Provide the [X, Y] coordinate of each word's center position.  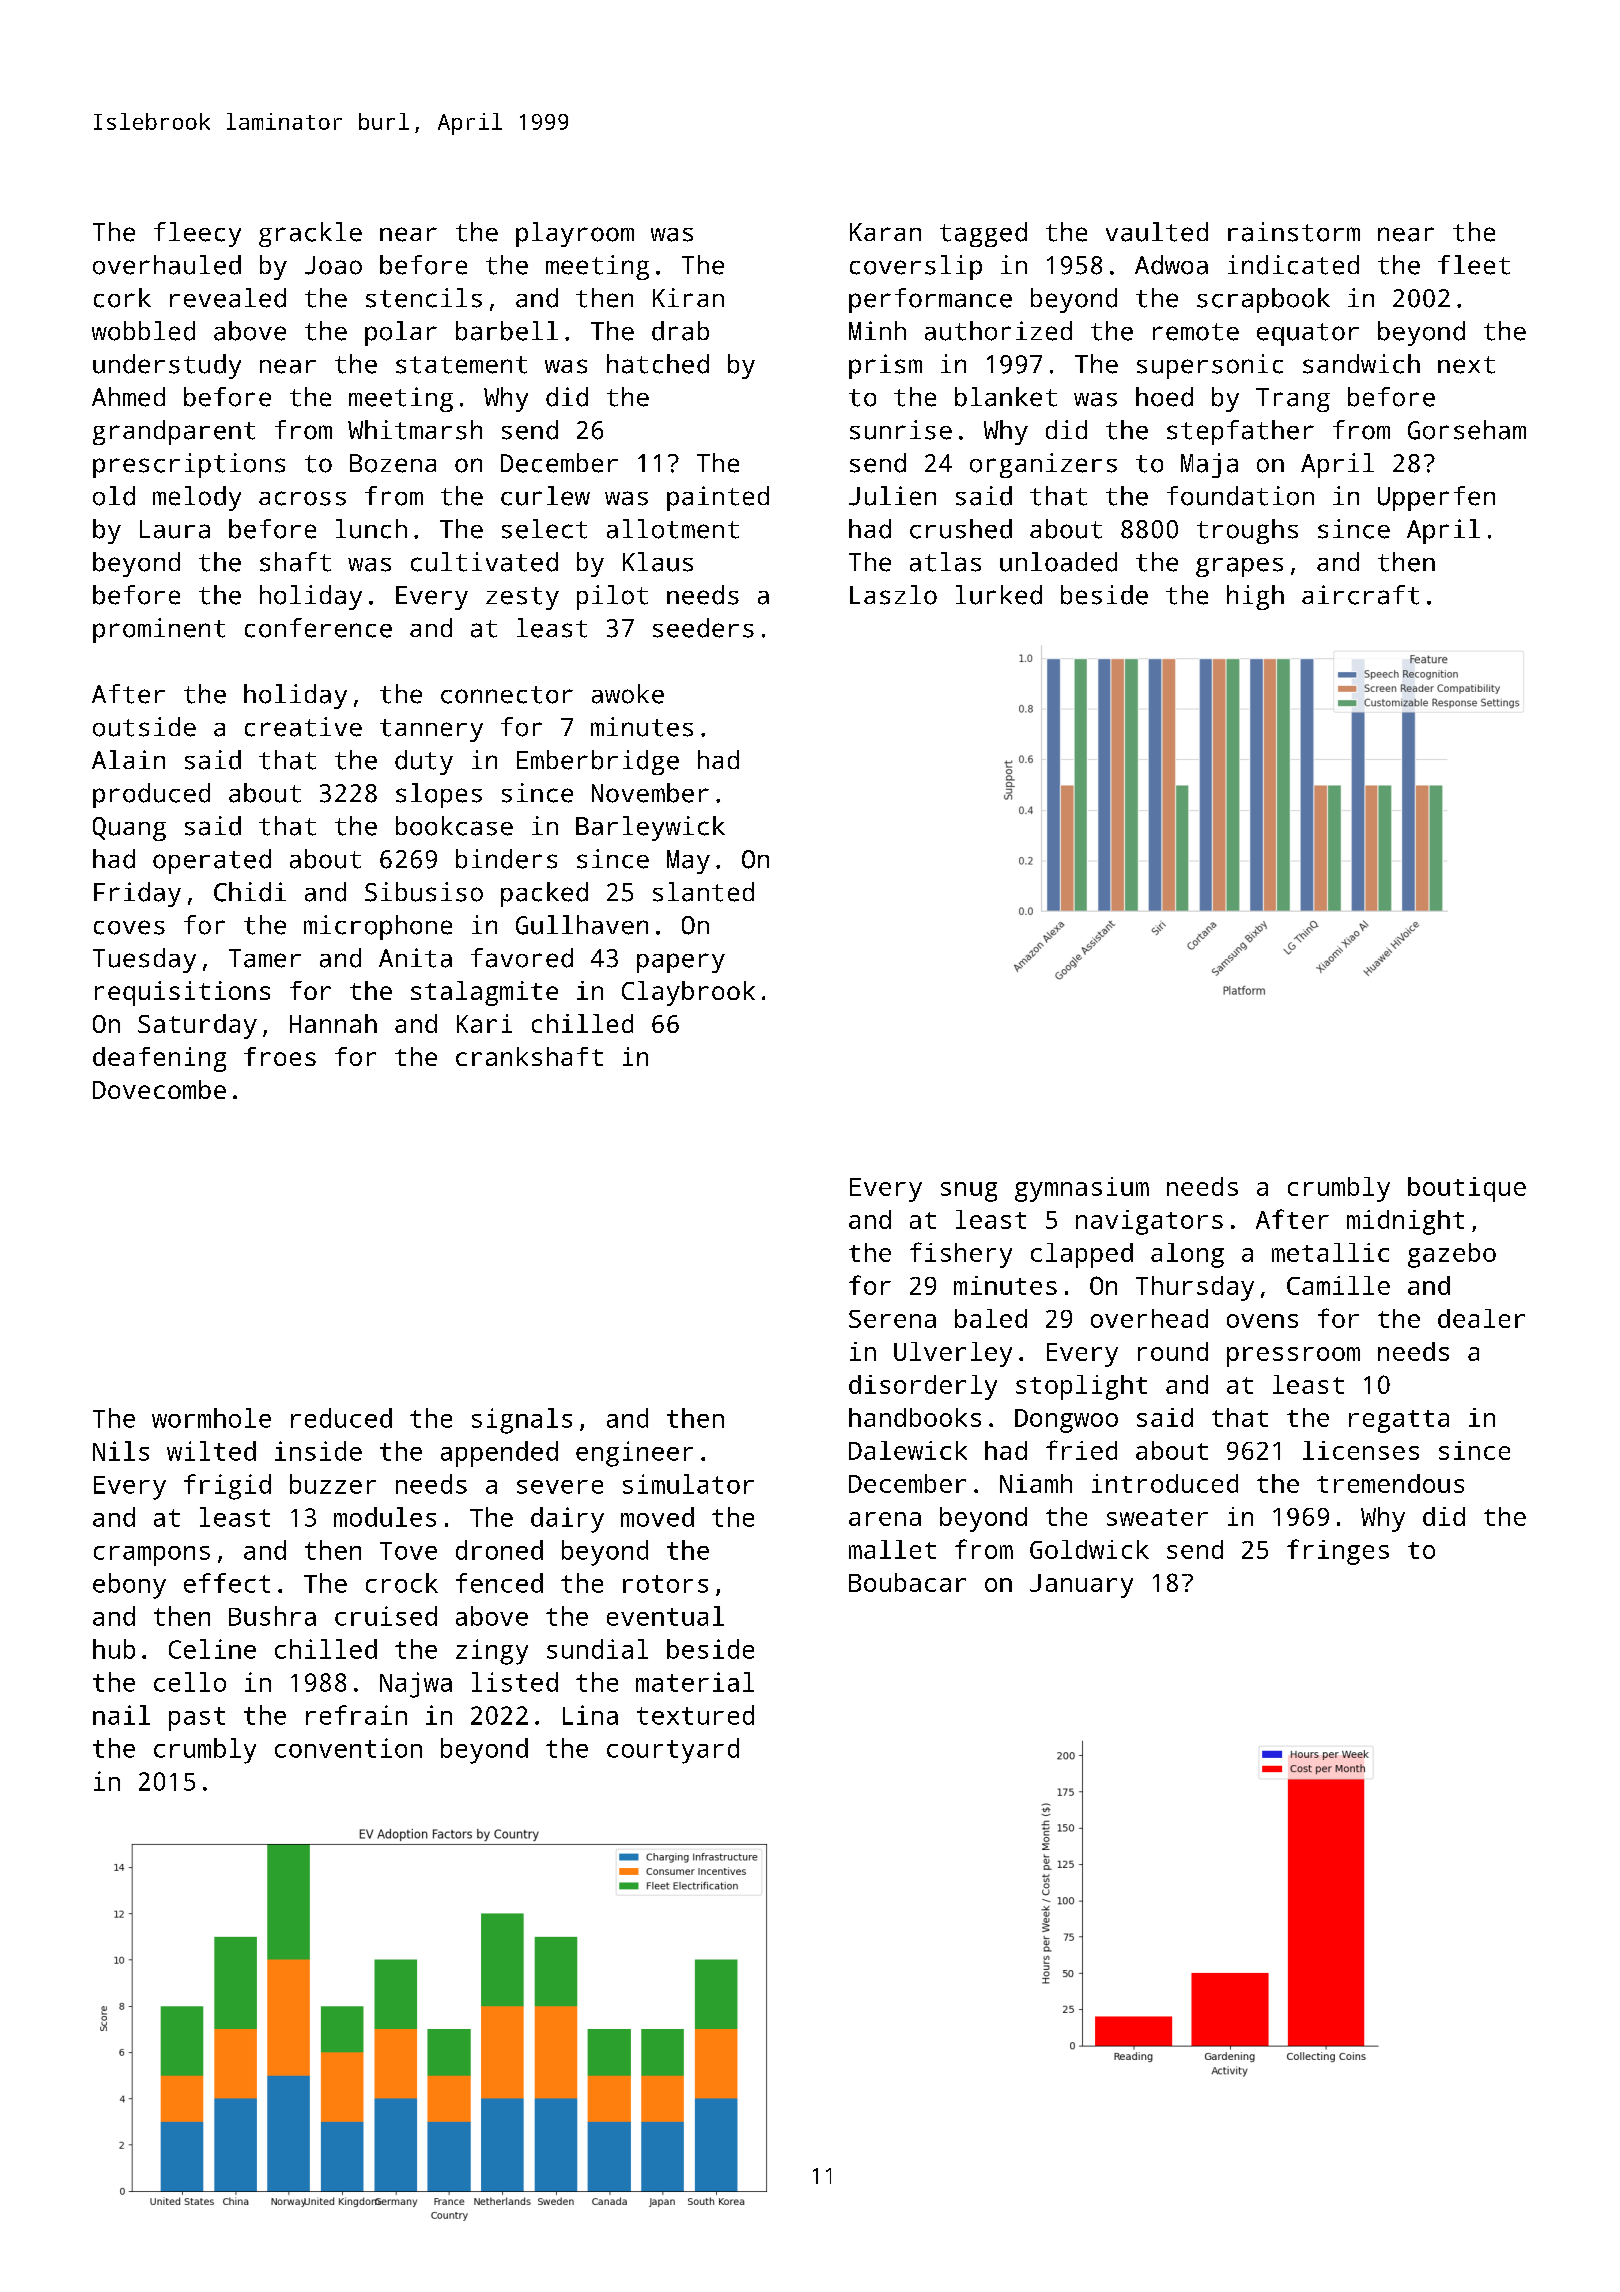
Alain [128, 759]
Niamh [1036, 1483]
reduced [341, 1418]
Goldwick [1089, 1549]
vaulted [1157, 232]
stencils [424, 298]
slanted [703, 892]
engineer [634, 1454]
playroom [575, 234]
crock [402, 1583]
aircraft [1360, 595]
